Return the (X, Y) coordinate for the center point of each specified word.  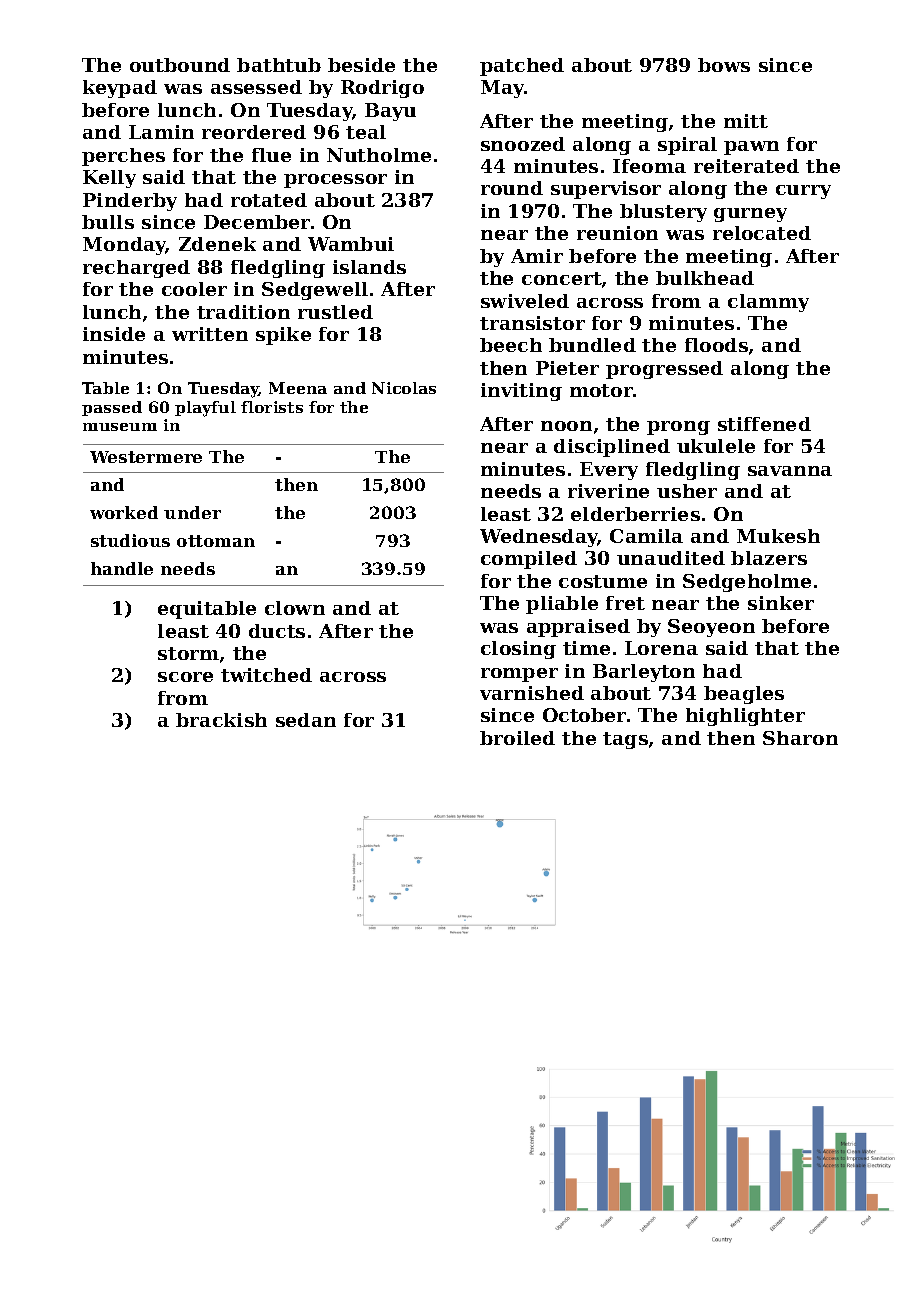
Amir (537, 256)
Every (609, 471)
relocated (762, 233)
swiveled (525, 301)
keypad (120, 89)
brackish (221, 720)
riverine (608, 491)
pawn (751, 148)
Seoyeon (711, 628)
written (210, 334)
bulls (108, 222)
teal (366, 132)
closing (518, 650)
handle (122, 568)
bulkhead (705, 278)
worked (124, 512)
